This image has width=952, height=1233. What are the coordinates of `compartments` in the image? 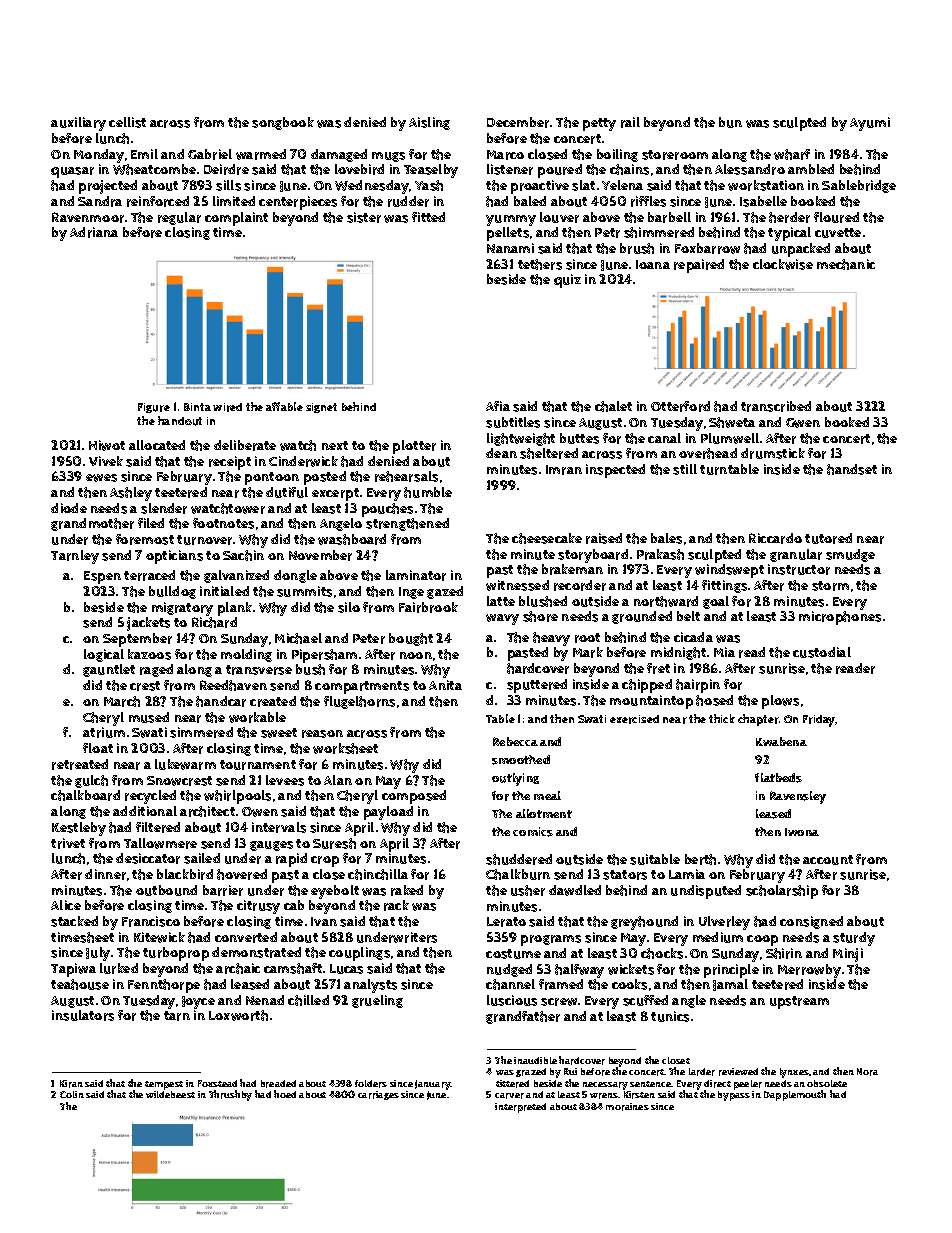 It's located at (362, 687).
